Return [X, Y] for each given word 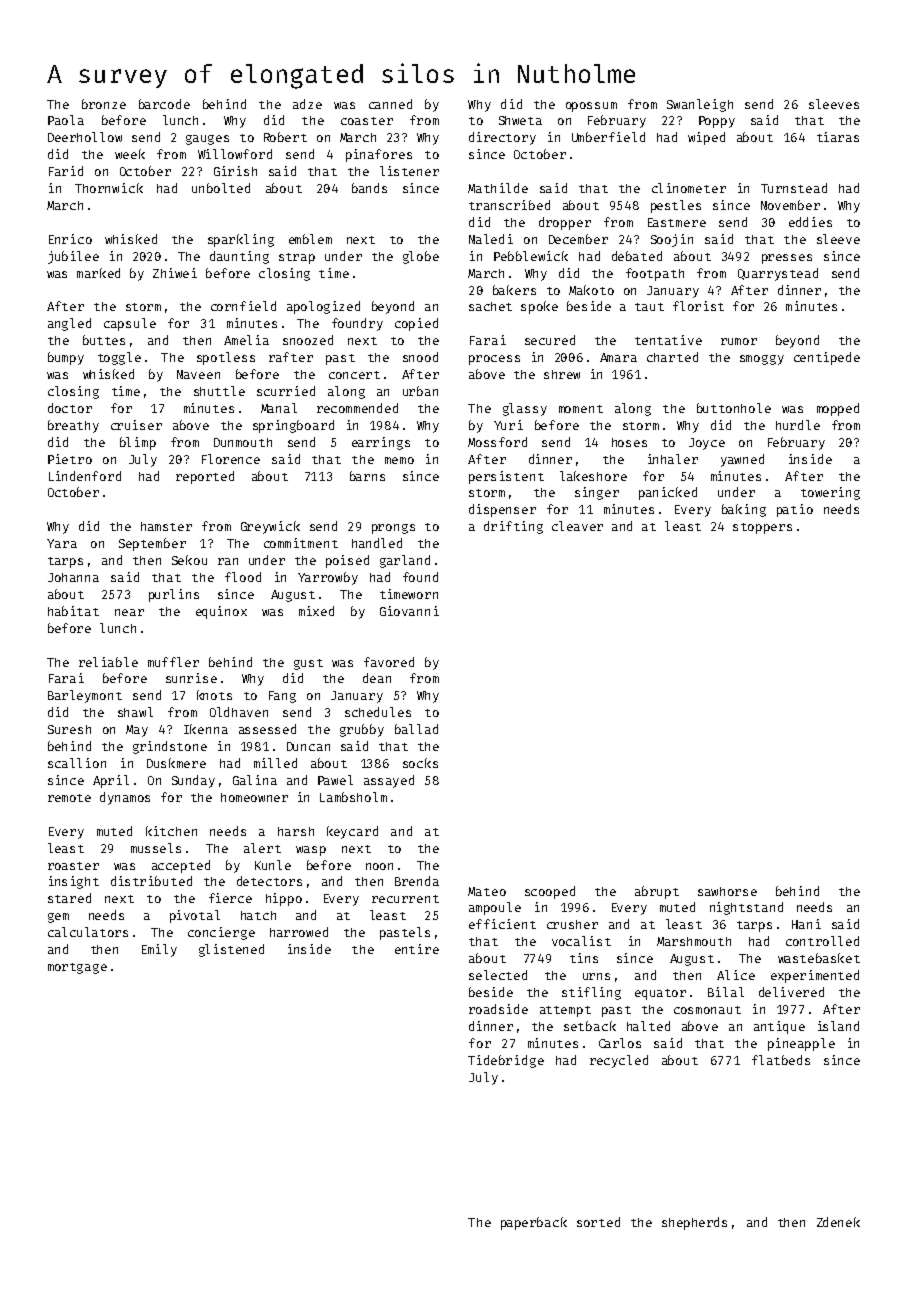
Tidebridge [506, 1061]
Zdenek [838, 1222]
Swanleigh [700, 105]
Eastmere [677, 222]
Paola [66, 120]
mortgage [77, 968]
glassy [525, 409]
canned [390, 104]
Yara [62, 543]
